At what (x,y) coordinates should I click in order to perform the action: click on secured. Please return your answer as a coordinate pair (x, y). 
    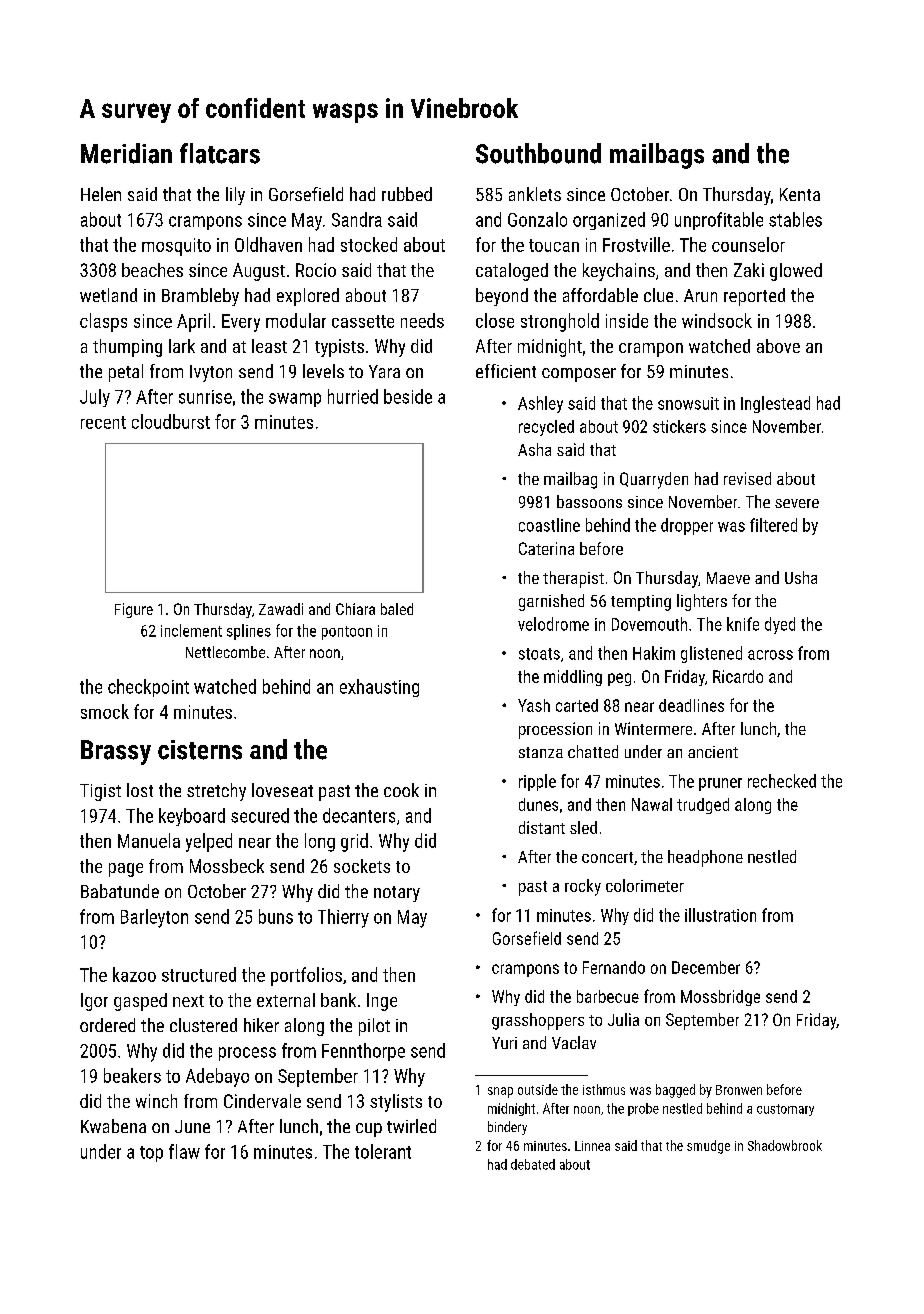
    Looking at the image, I should click on (260, 815).
